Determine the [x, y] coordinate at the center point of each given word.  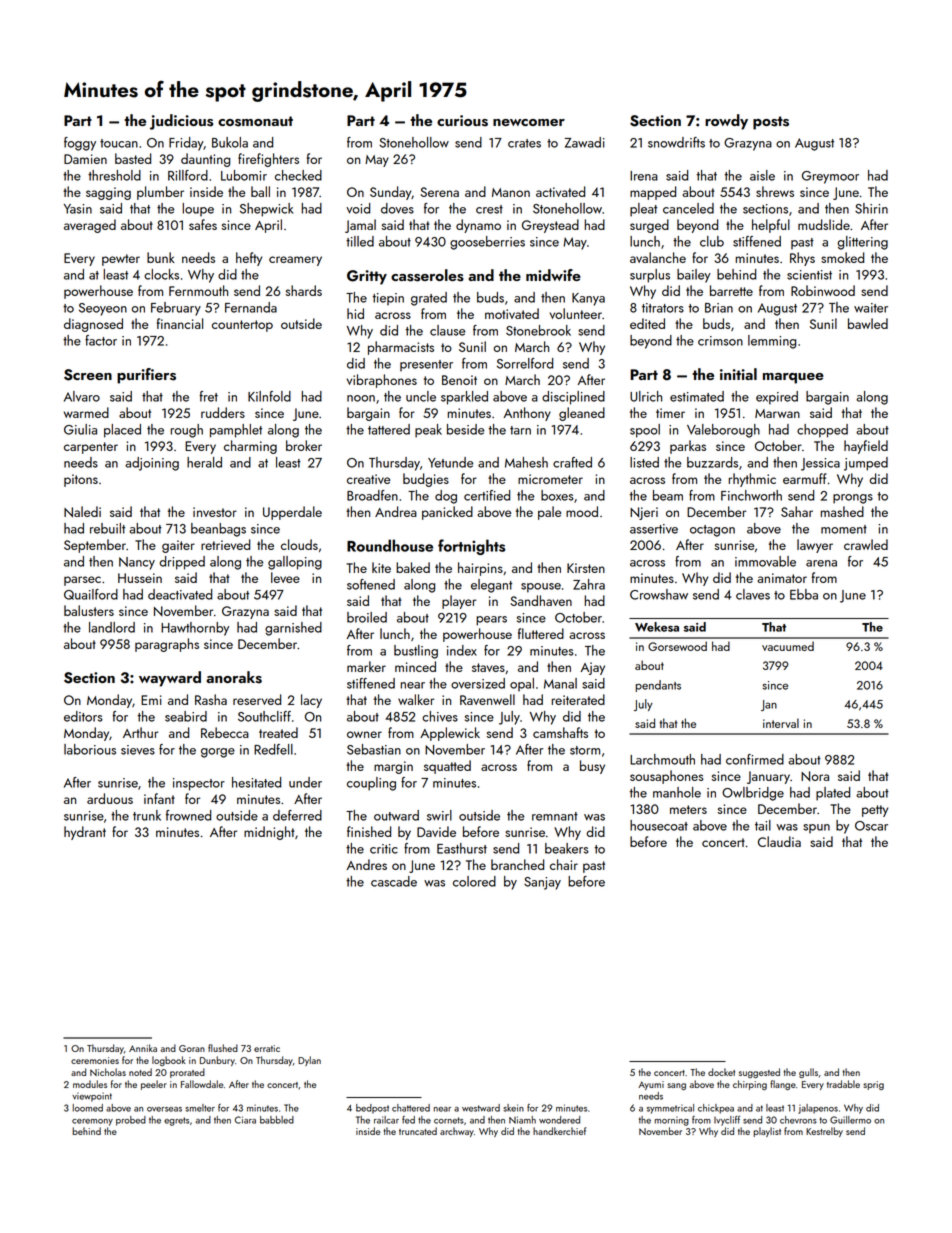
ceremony [92, 1122]
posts [771, 123]
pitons [81, 480]
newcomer [529, 122]
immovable [765, 561]
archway [457, 1132]
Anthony [527, 414]
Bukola [230, 142]
